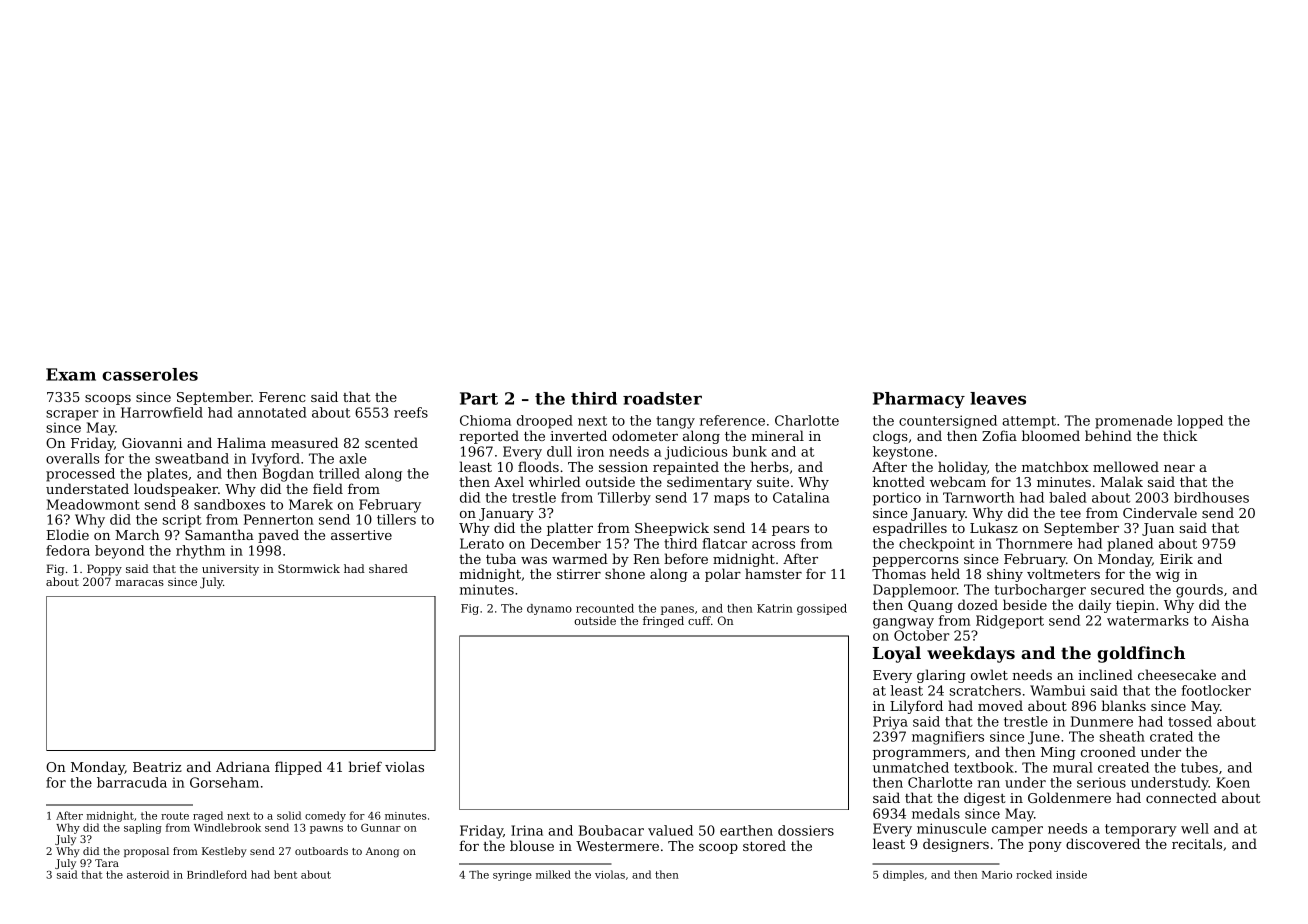 This document has width=1308, height=924. What do you see at coordinates (132, 782) in the document?
I see `barracuda` at bounding box center [132, 782].
